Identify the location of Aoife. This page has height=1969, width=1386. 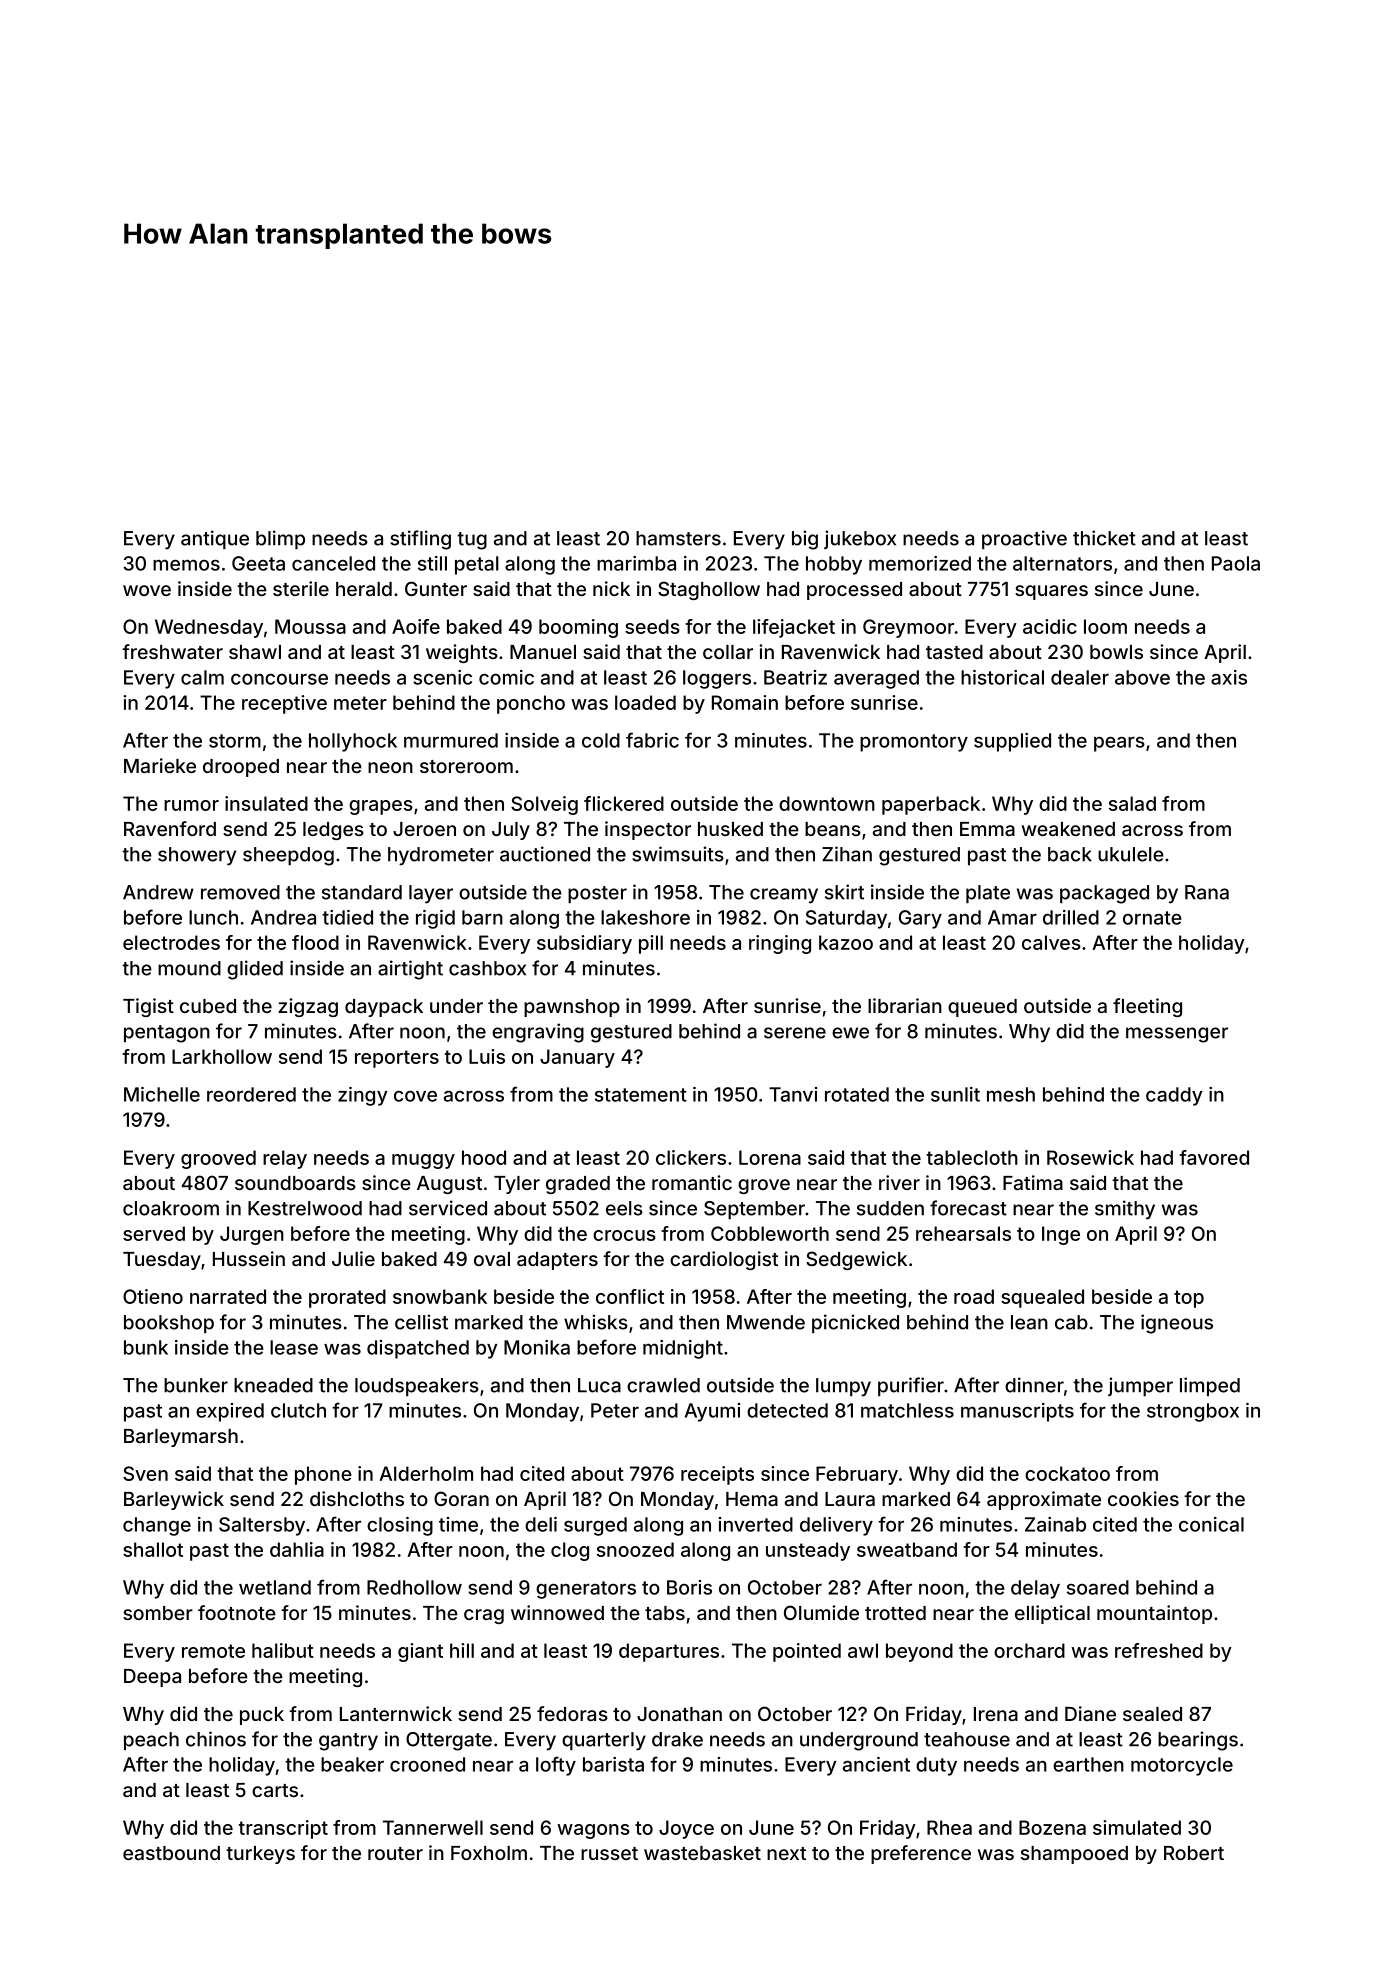
(416, 626).
